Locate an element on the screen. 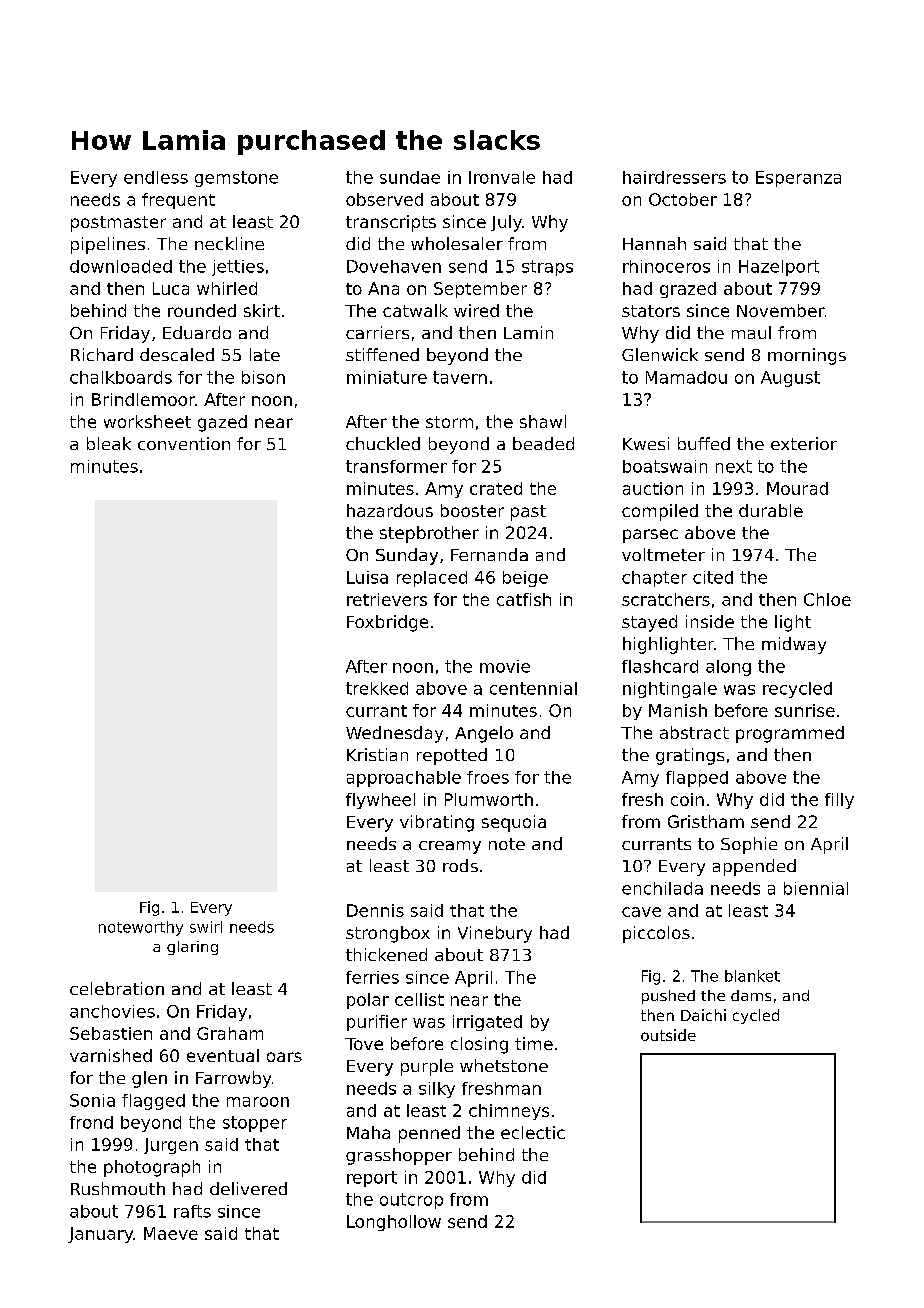  eclectic is located at coordinates (533, 1132).
